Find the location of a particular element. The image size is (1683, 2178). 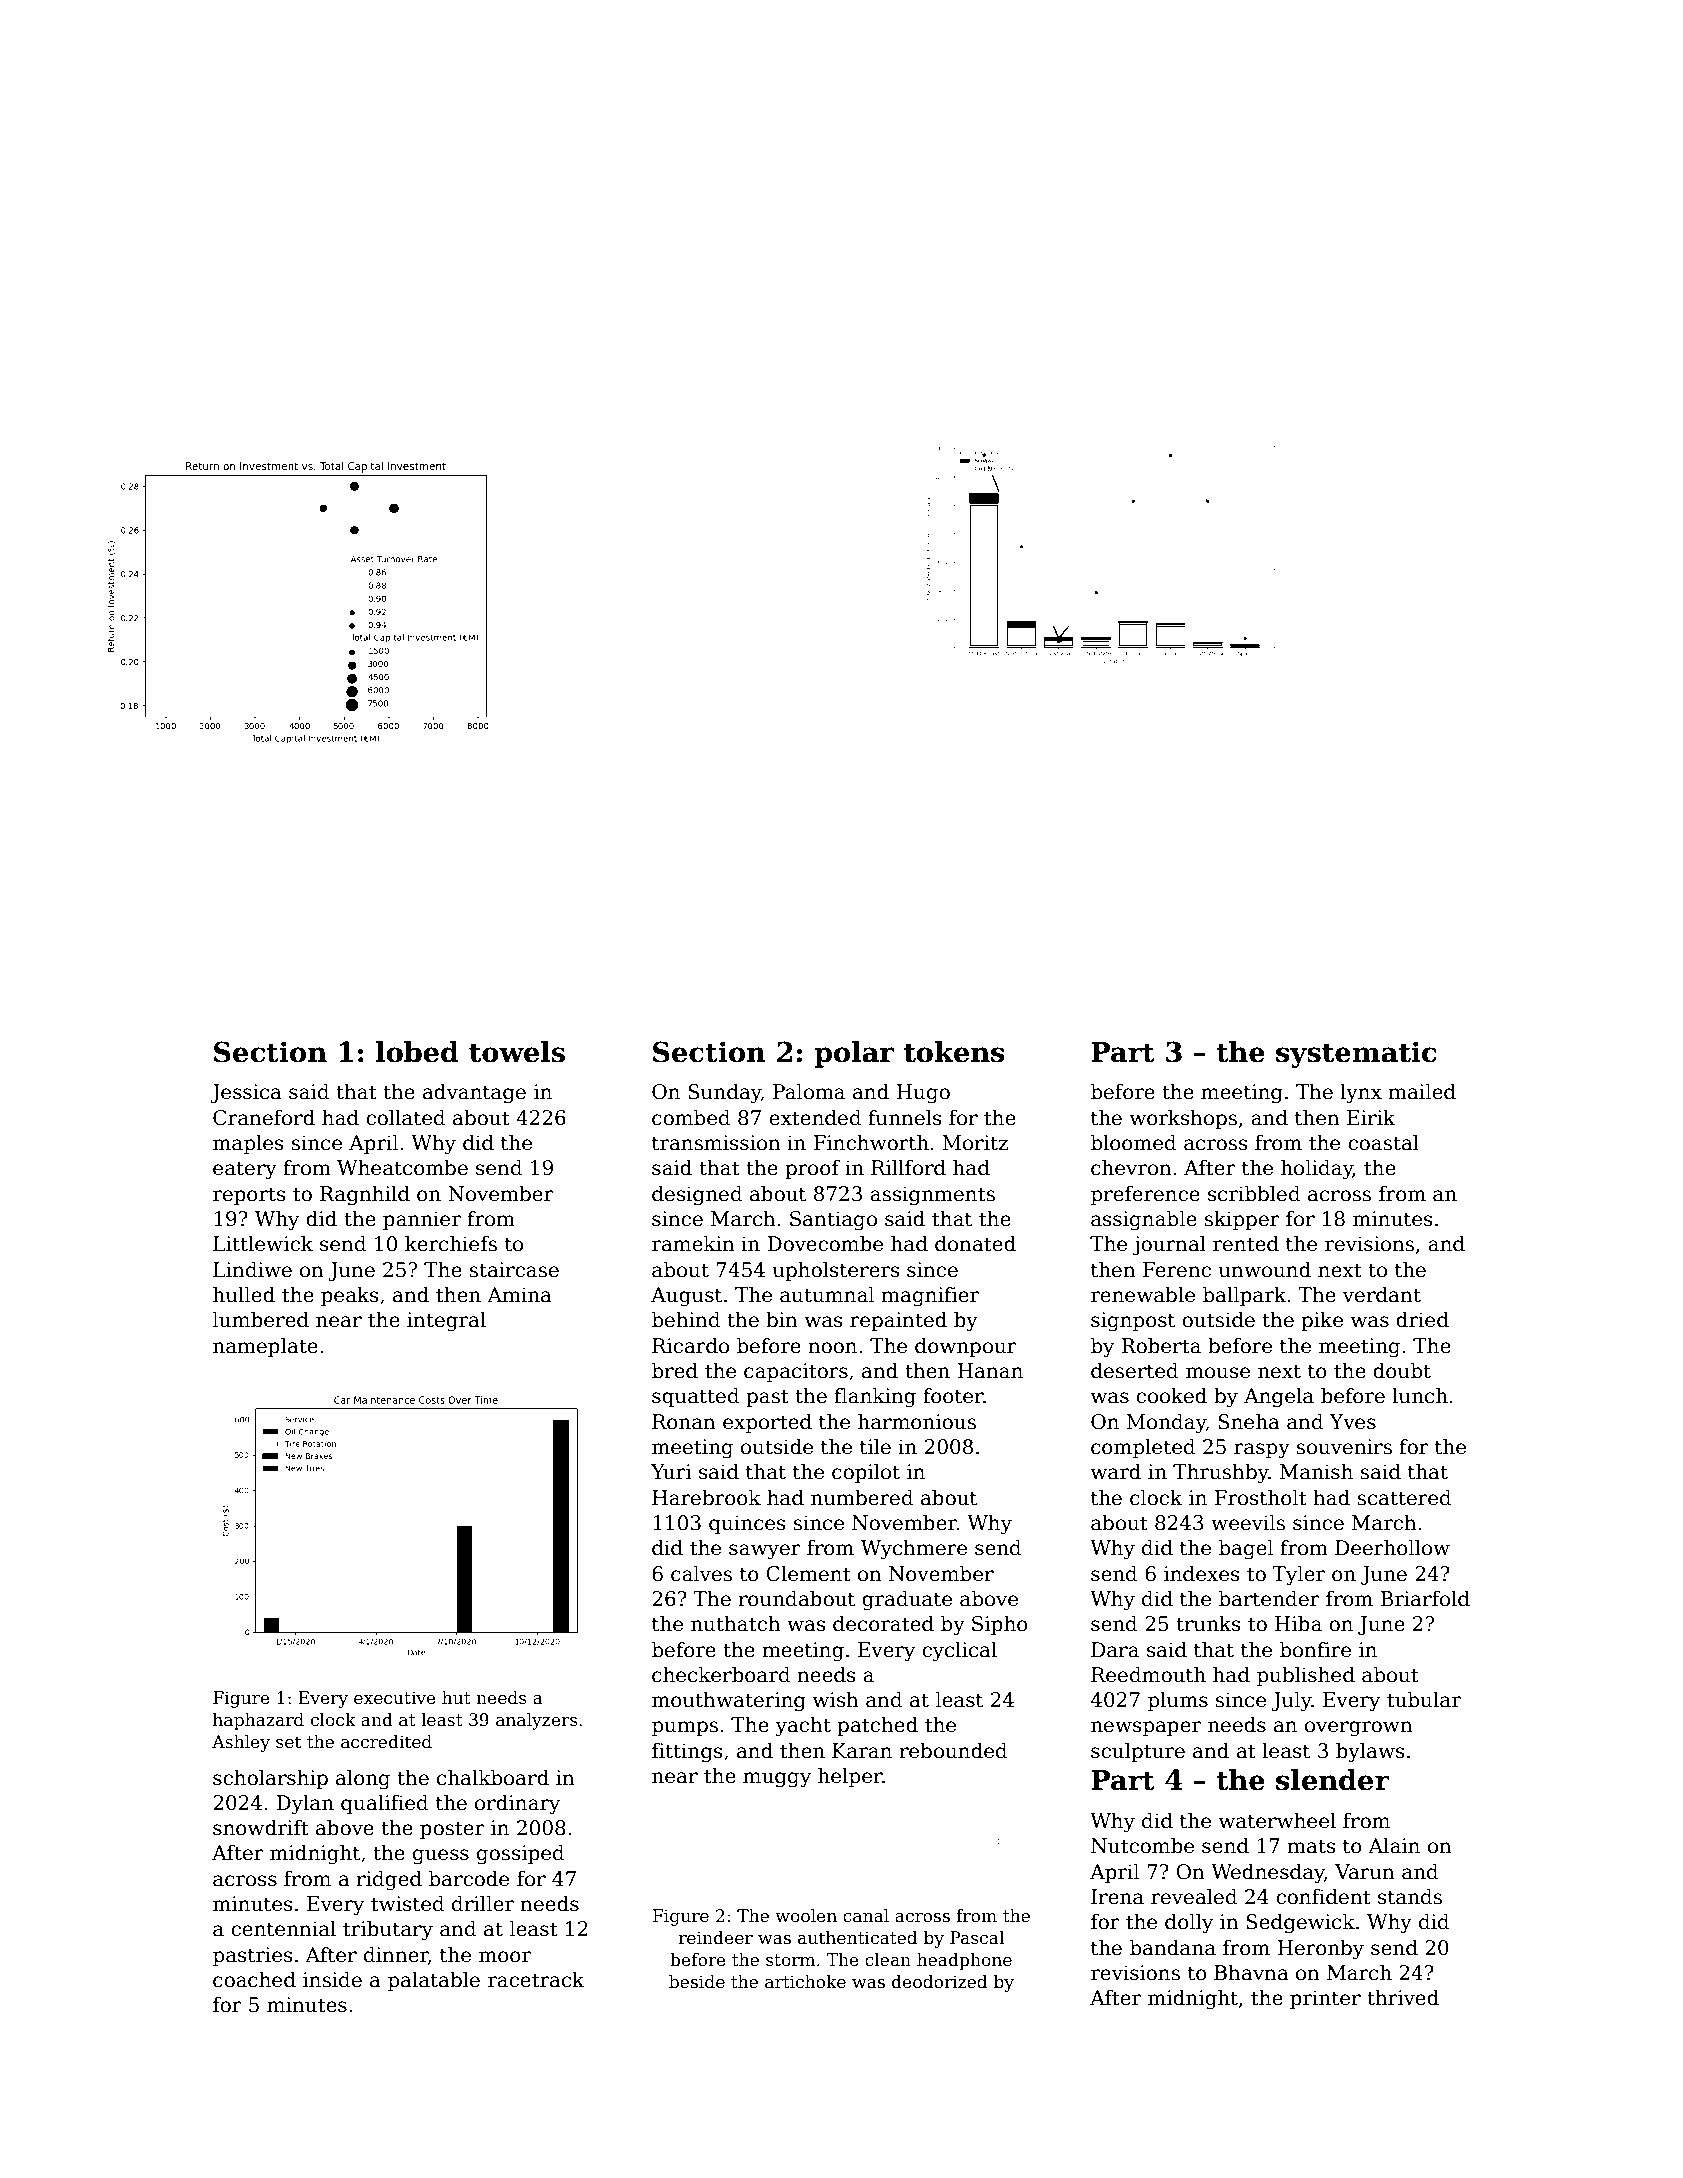

reindeer is located at coordinates (716, 1938).
